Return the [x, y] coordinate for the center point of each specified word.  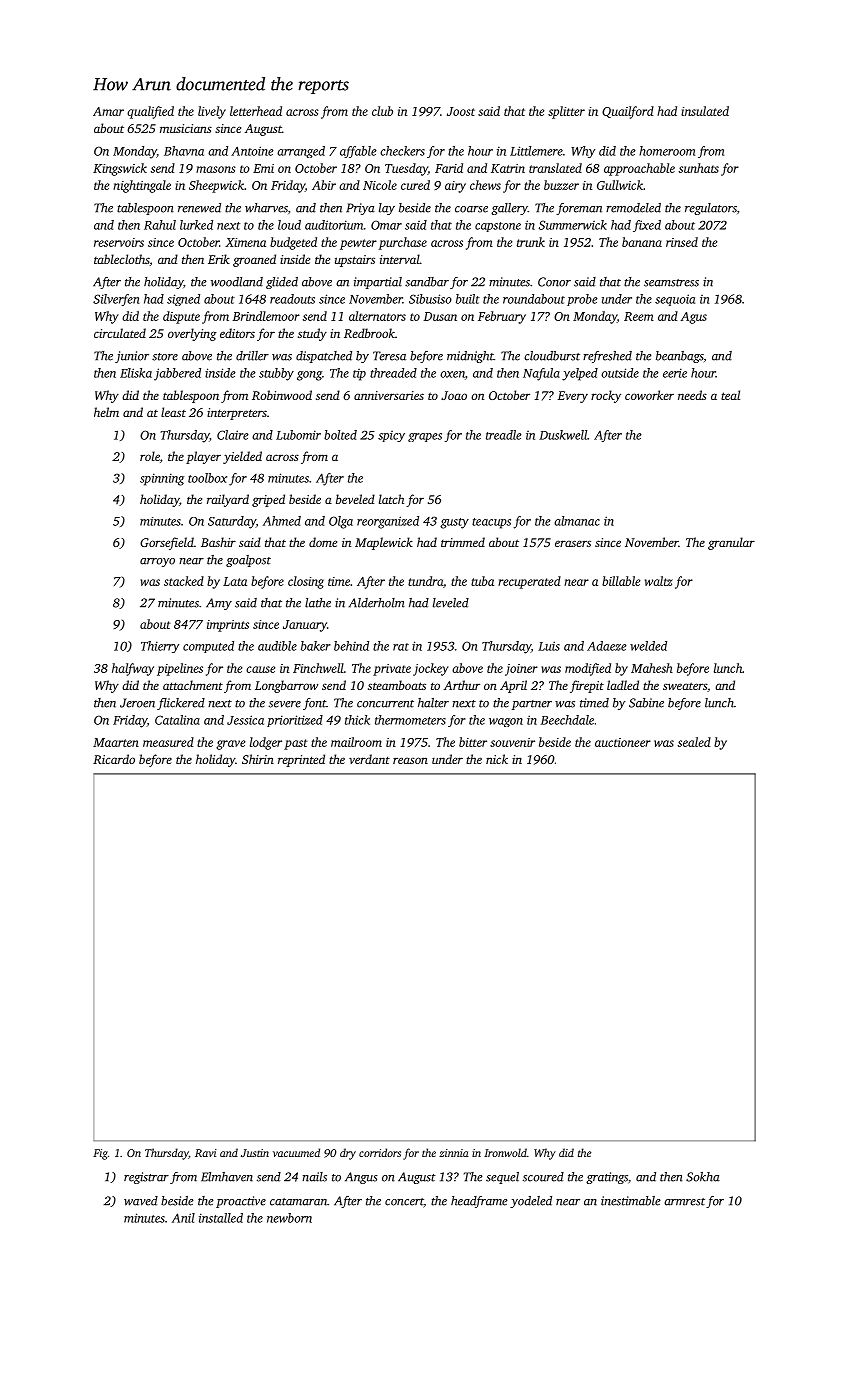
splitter [566, 112]
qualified [150, 112]
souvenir [512, 742]
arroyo [157, 562]
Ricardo [114, 759]
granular [731, 543]
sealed [694, 742]
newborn [289, 1218]
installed [221, 1218]
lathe [318, 603]
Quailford [628, 112]
